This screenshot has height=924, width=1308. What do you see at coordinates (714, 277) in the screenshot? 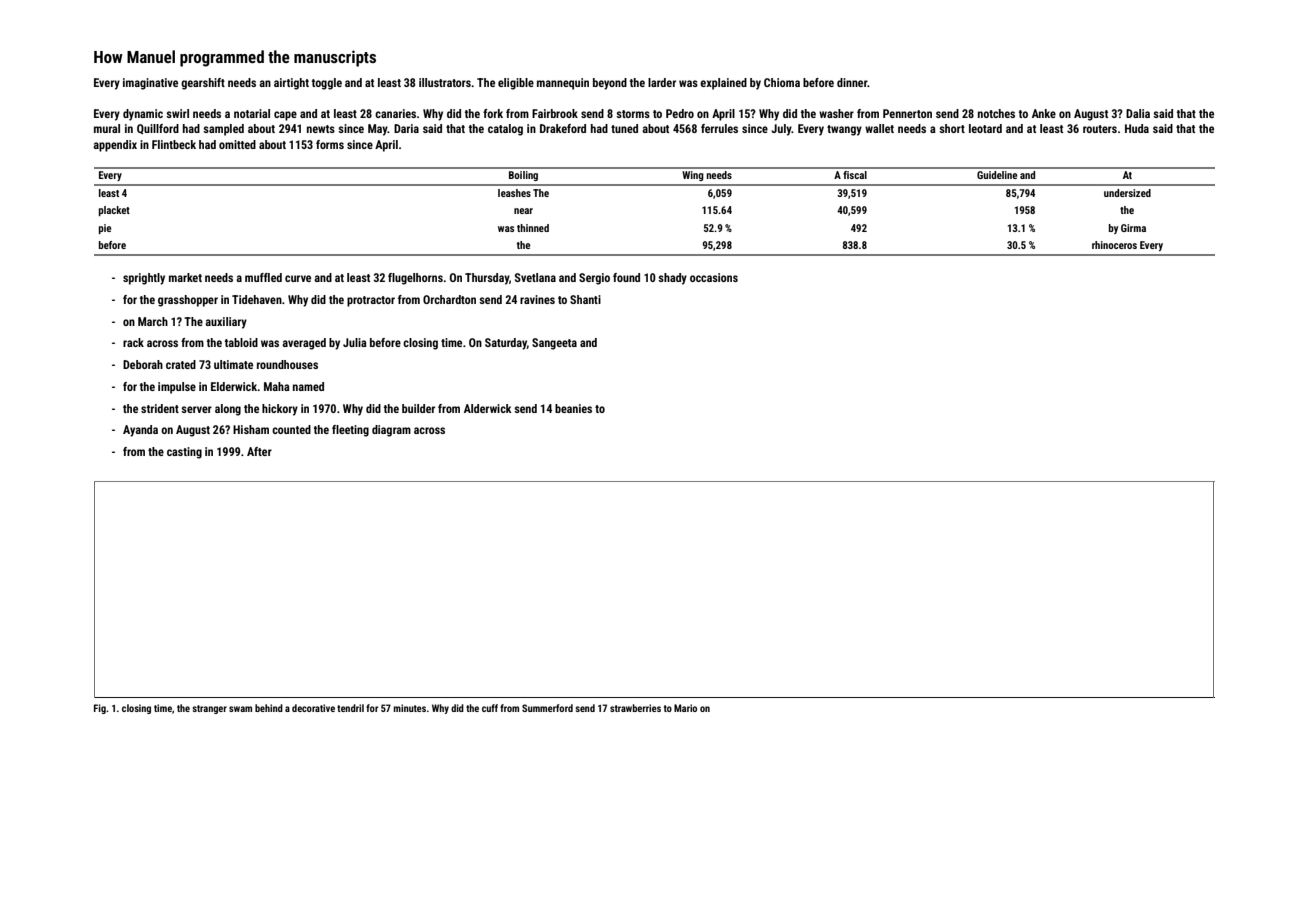
I see `occasions` at bounding box center [714, 277].
